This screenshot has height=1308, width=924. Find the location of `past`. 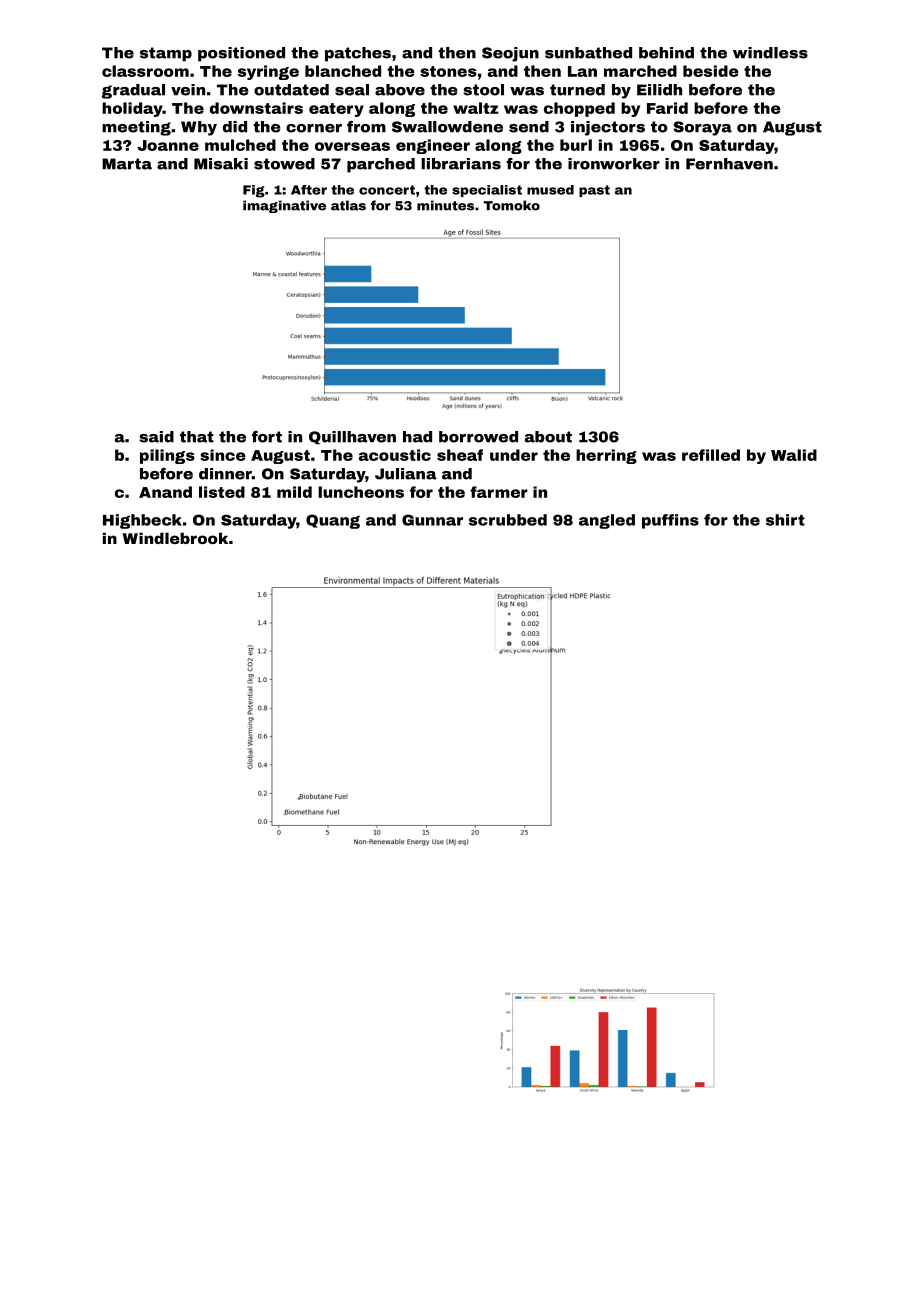

past is located at coordinates (594, 191).
